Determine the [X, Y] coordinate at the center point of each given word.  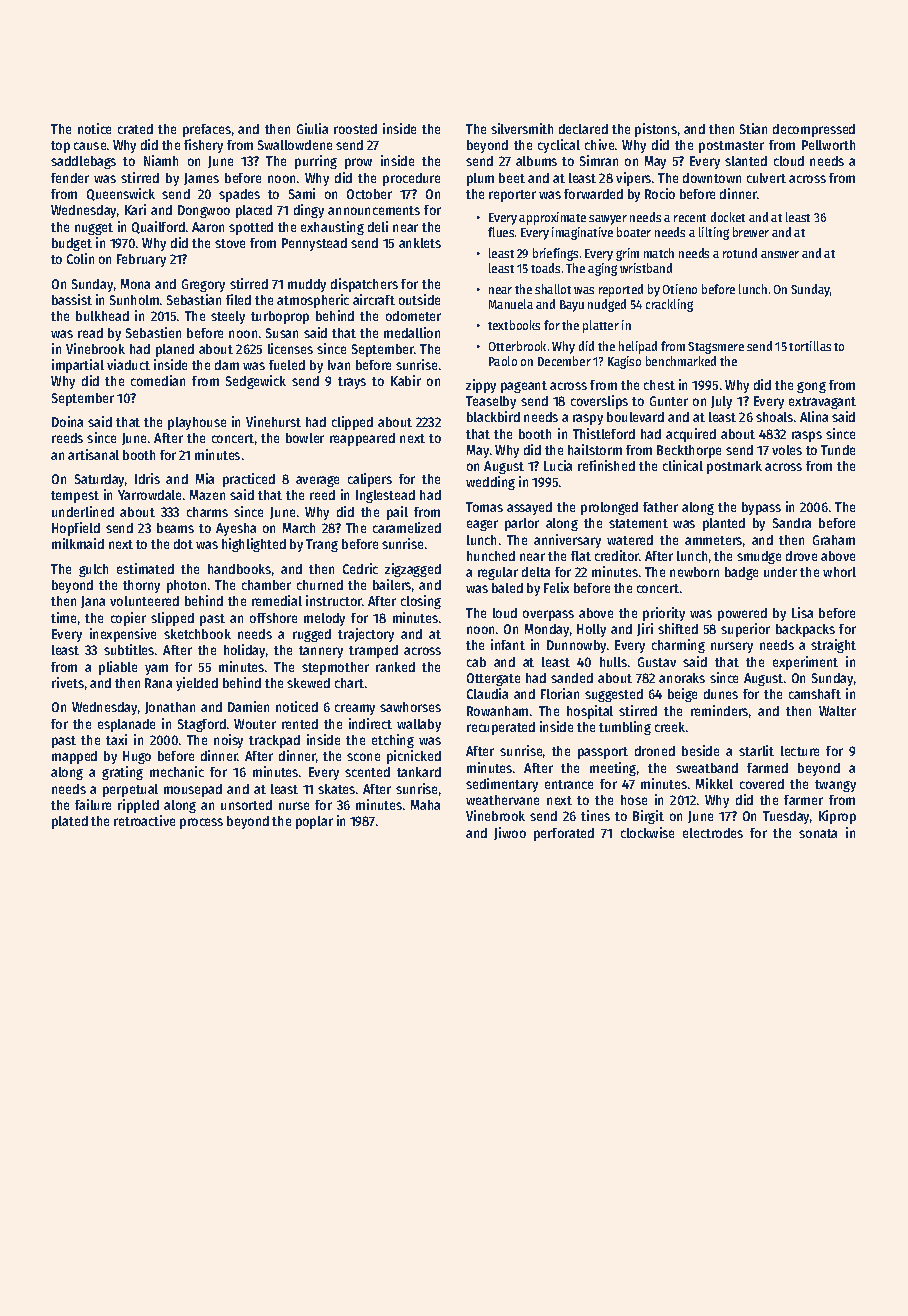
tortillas [810, 346]
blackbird [493, 416]
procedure [411, 179]
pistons [656, 130]
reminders [719, 710]
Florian [560, 693]
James [201, 179]
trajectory [366, 635]
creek [670, 727]
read [90, 333]
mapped [74, 757]
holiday [244, 651]
